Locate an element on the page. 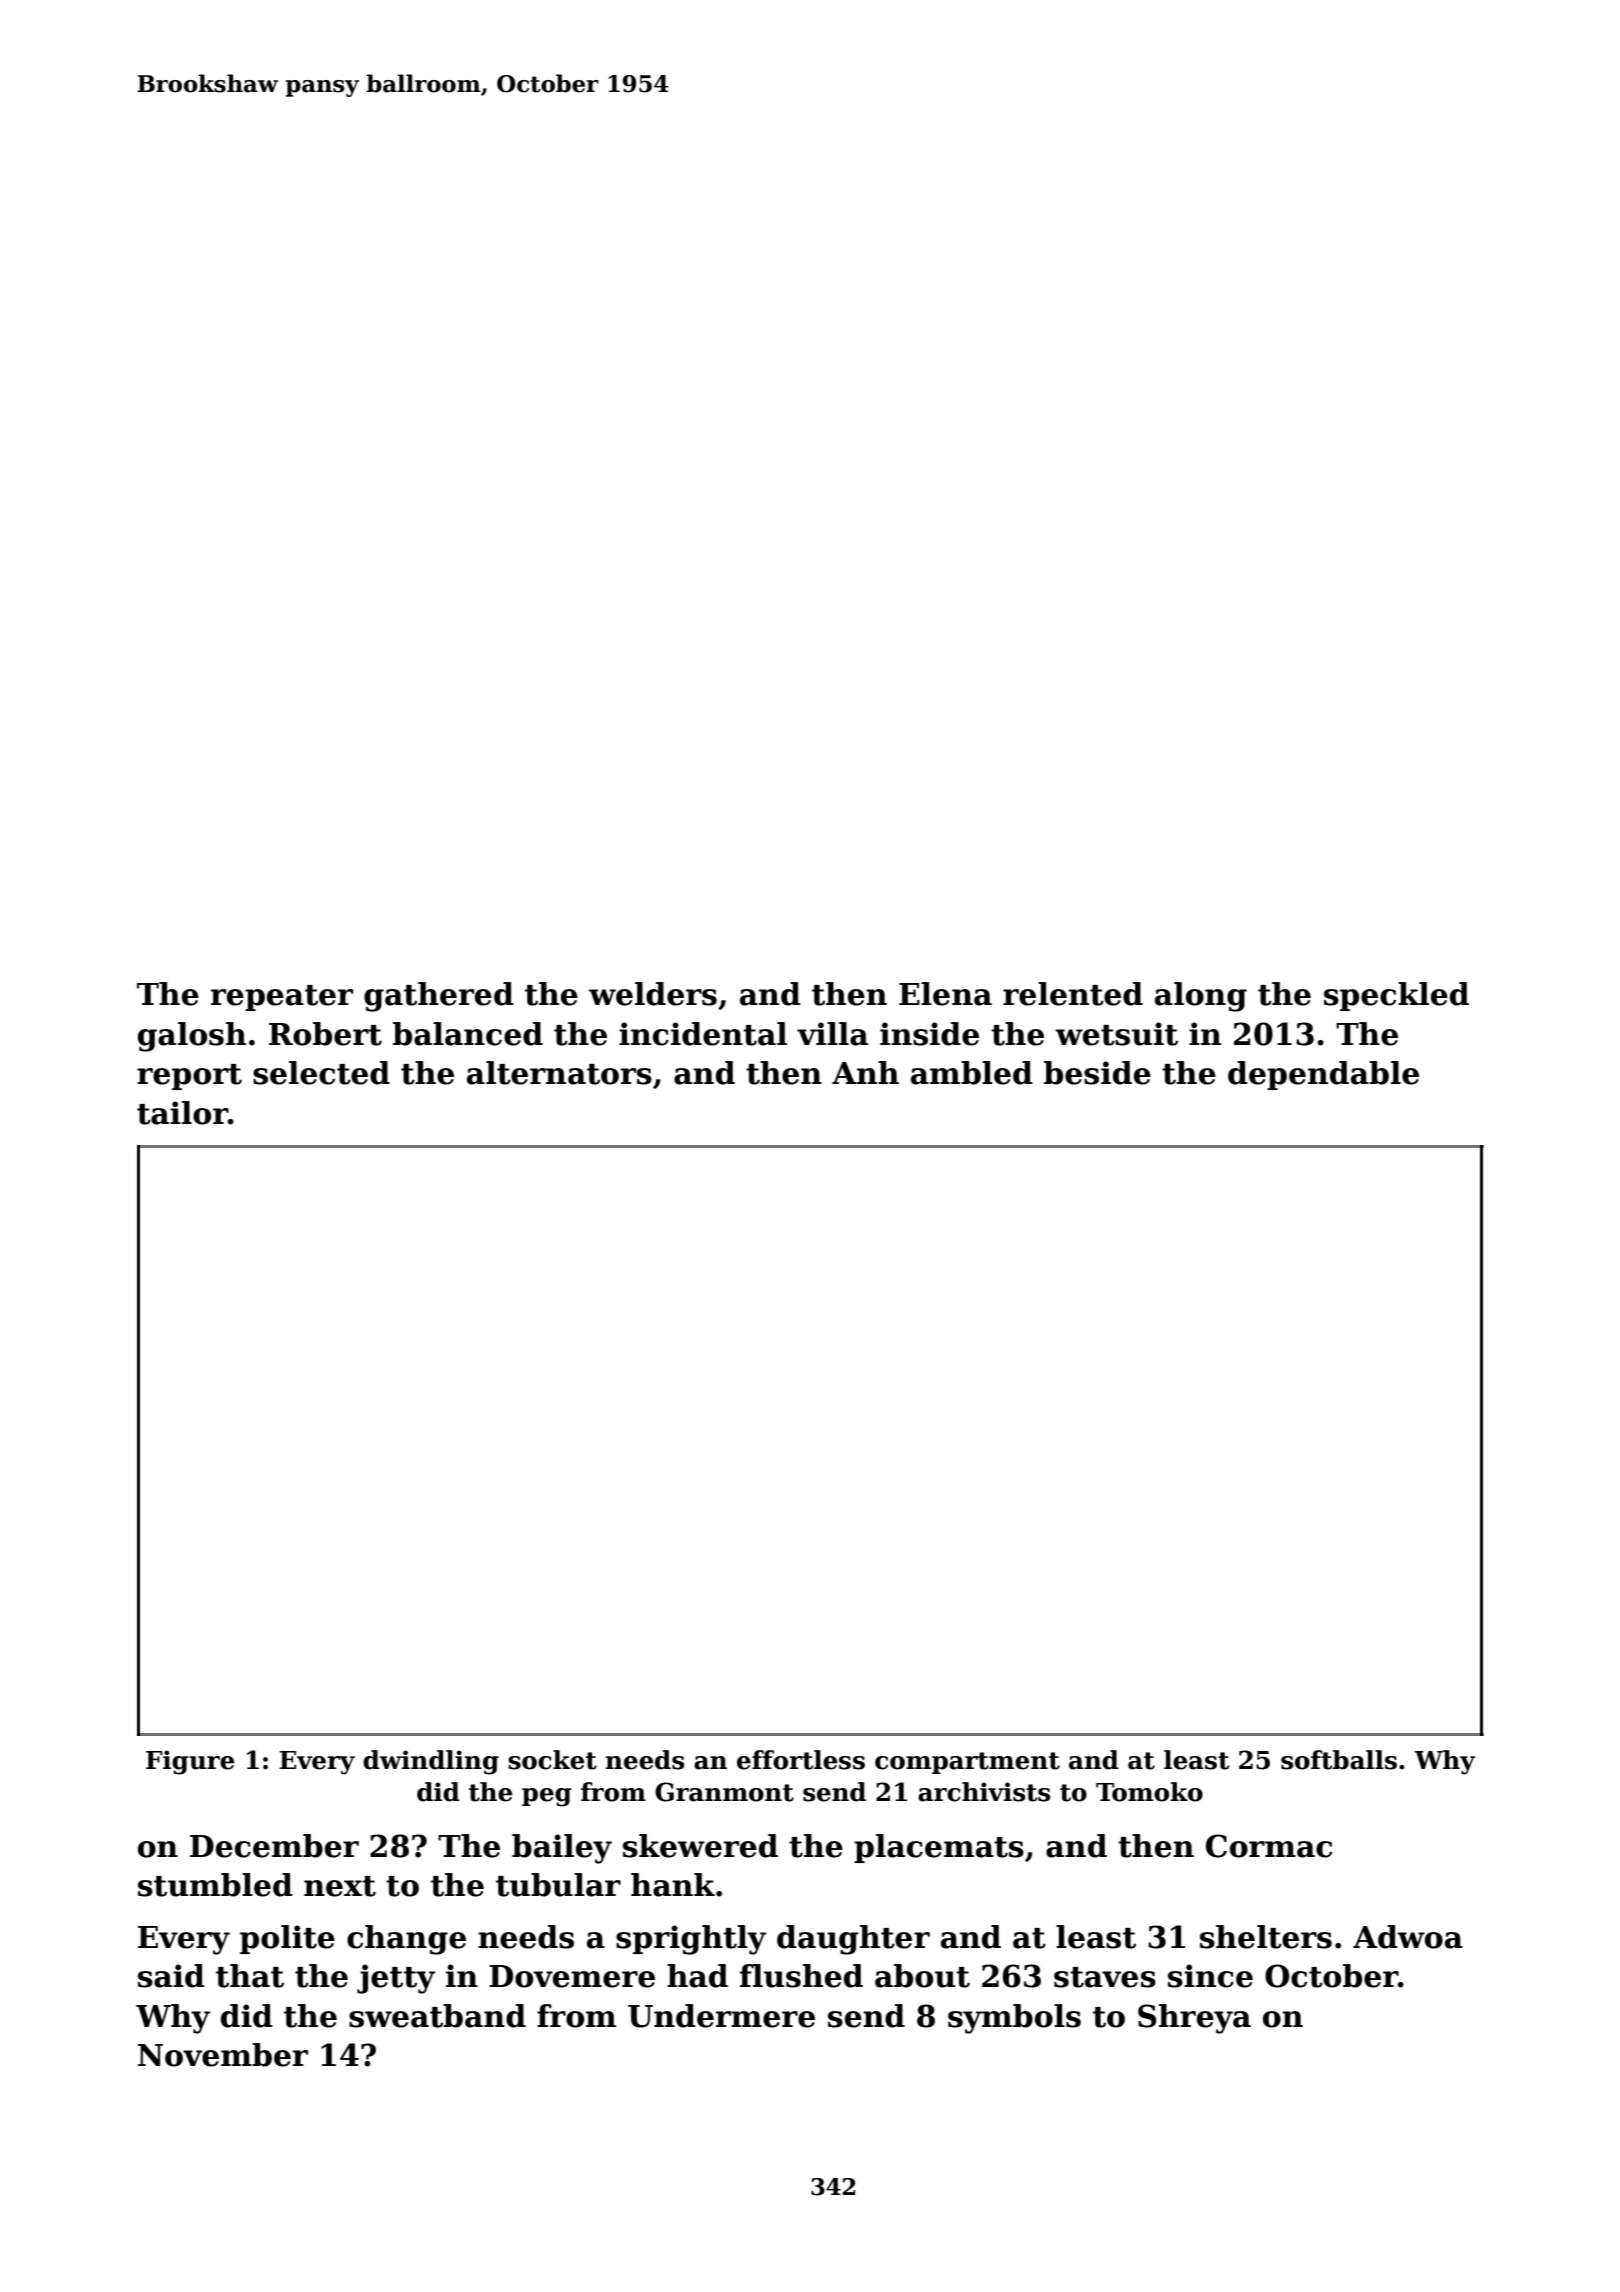  dwindling is located at coordinates (431, 1762).
